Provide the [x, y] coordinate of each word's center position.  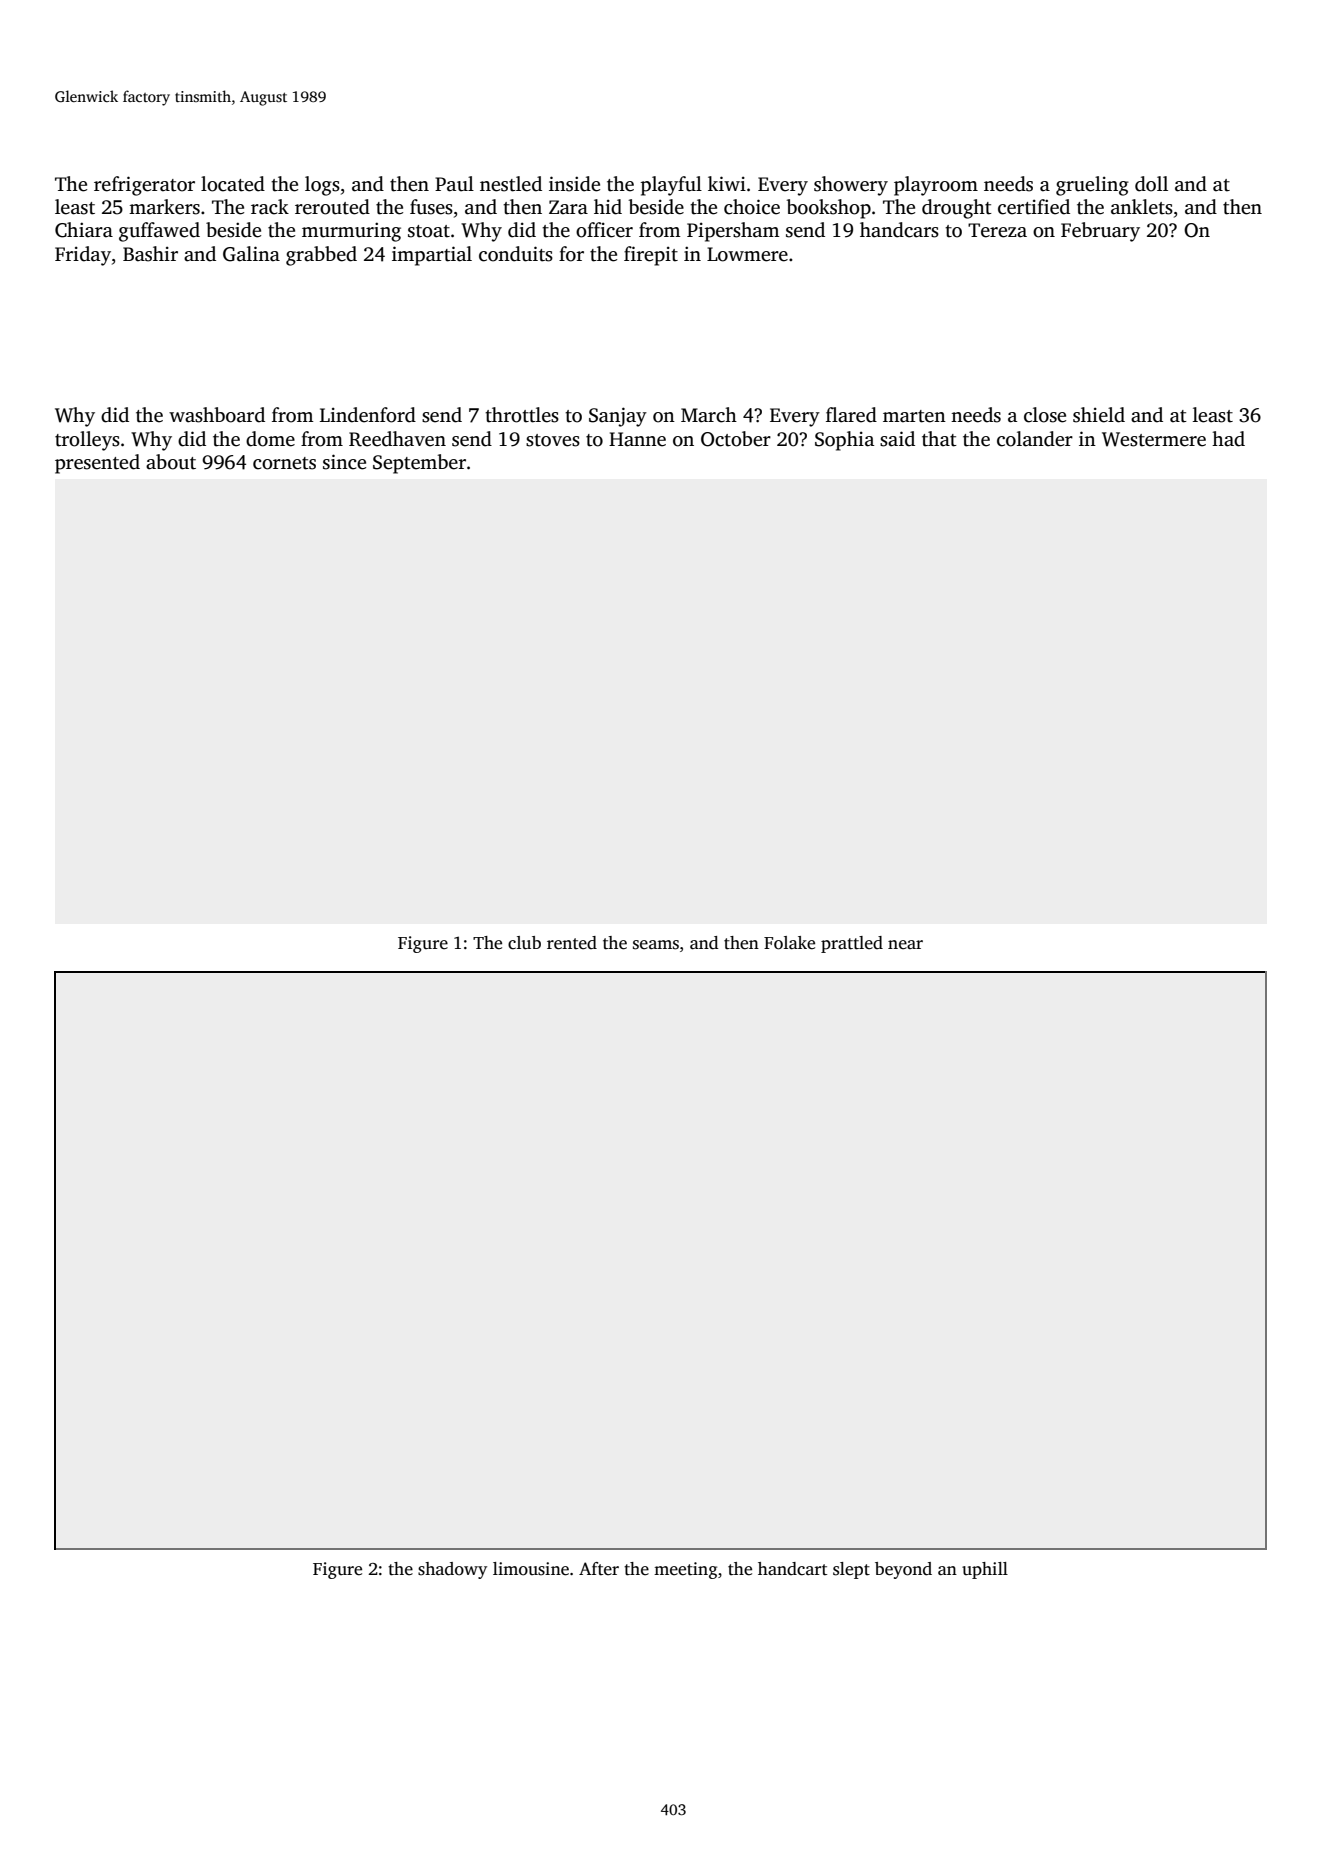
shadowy [452, 1570]
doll [1151, 184]
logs [322, 186]
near [905, 945]
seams [656, 945]
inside [574, 184]
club [524, 943]
